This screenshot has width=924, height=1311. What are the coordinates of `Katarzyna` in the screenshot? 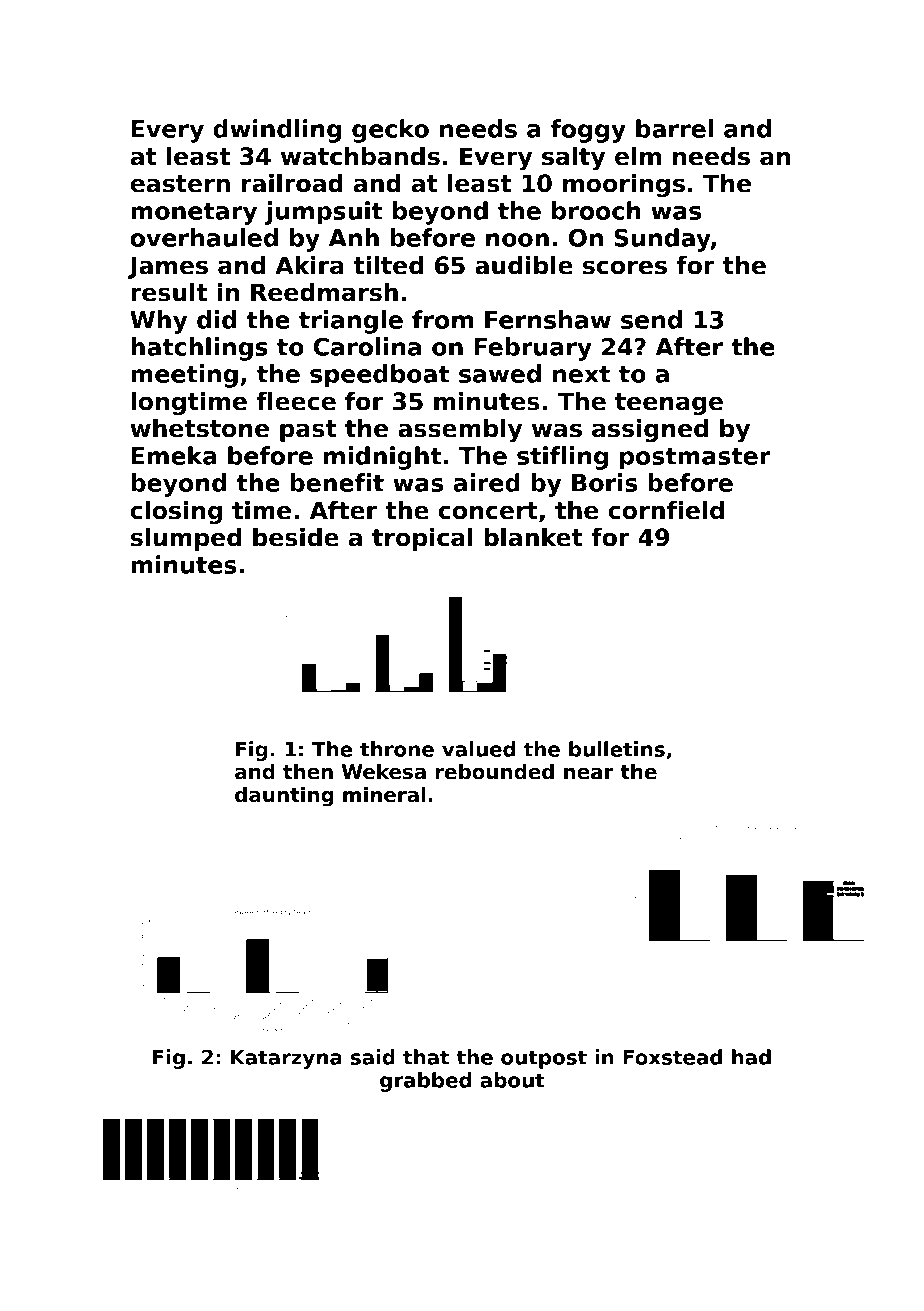 It's located at (286, 1059).
